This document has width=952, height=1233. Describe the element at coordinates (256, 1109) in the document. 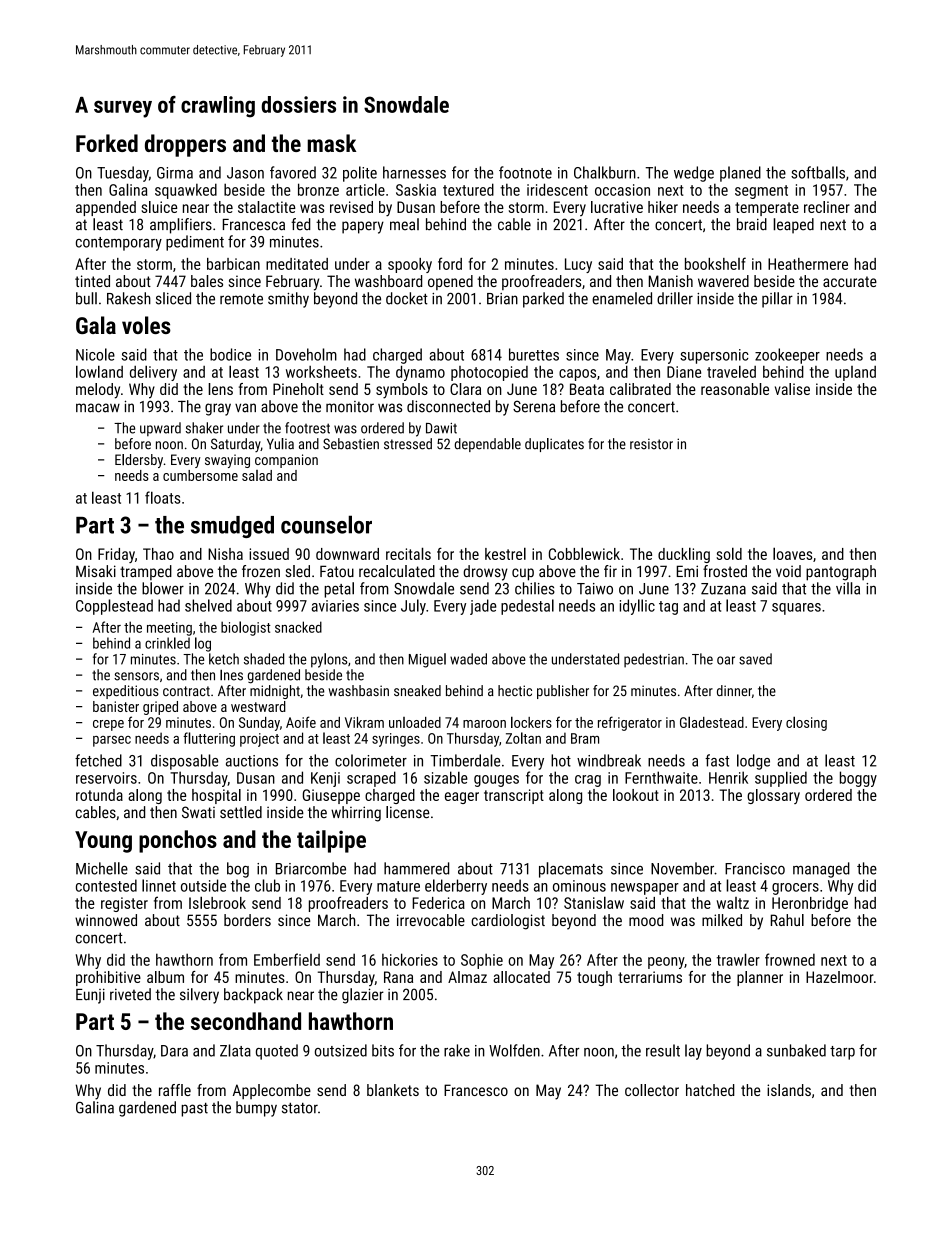

I see `bumpy` at that location.
